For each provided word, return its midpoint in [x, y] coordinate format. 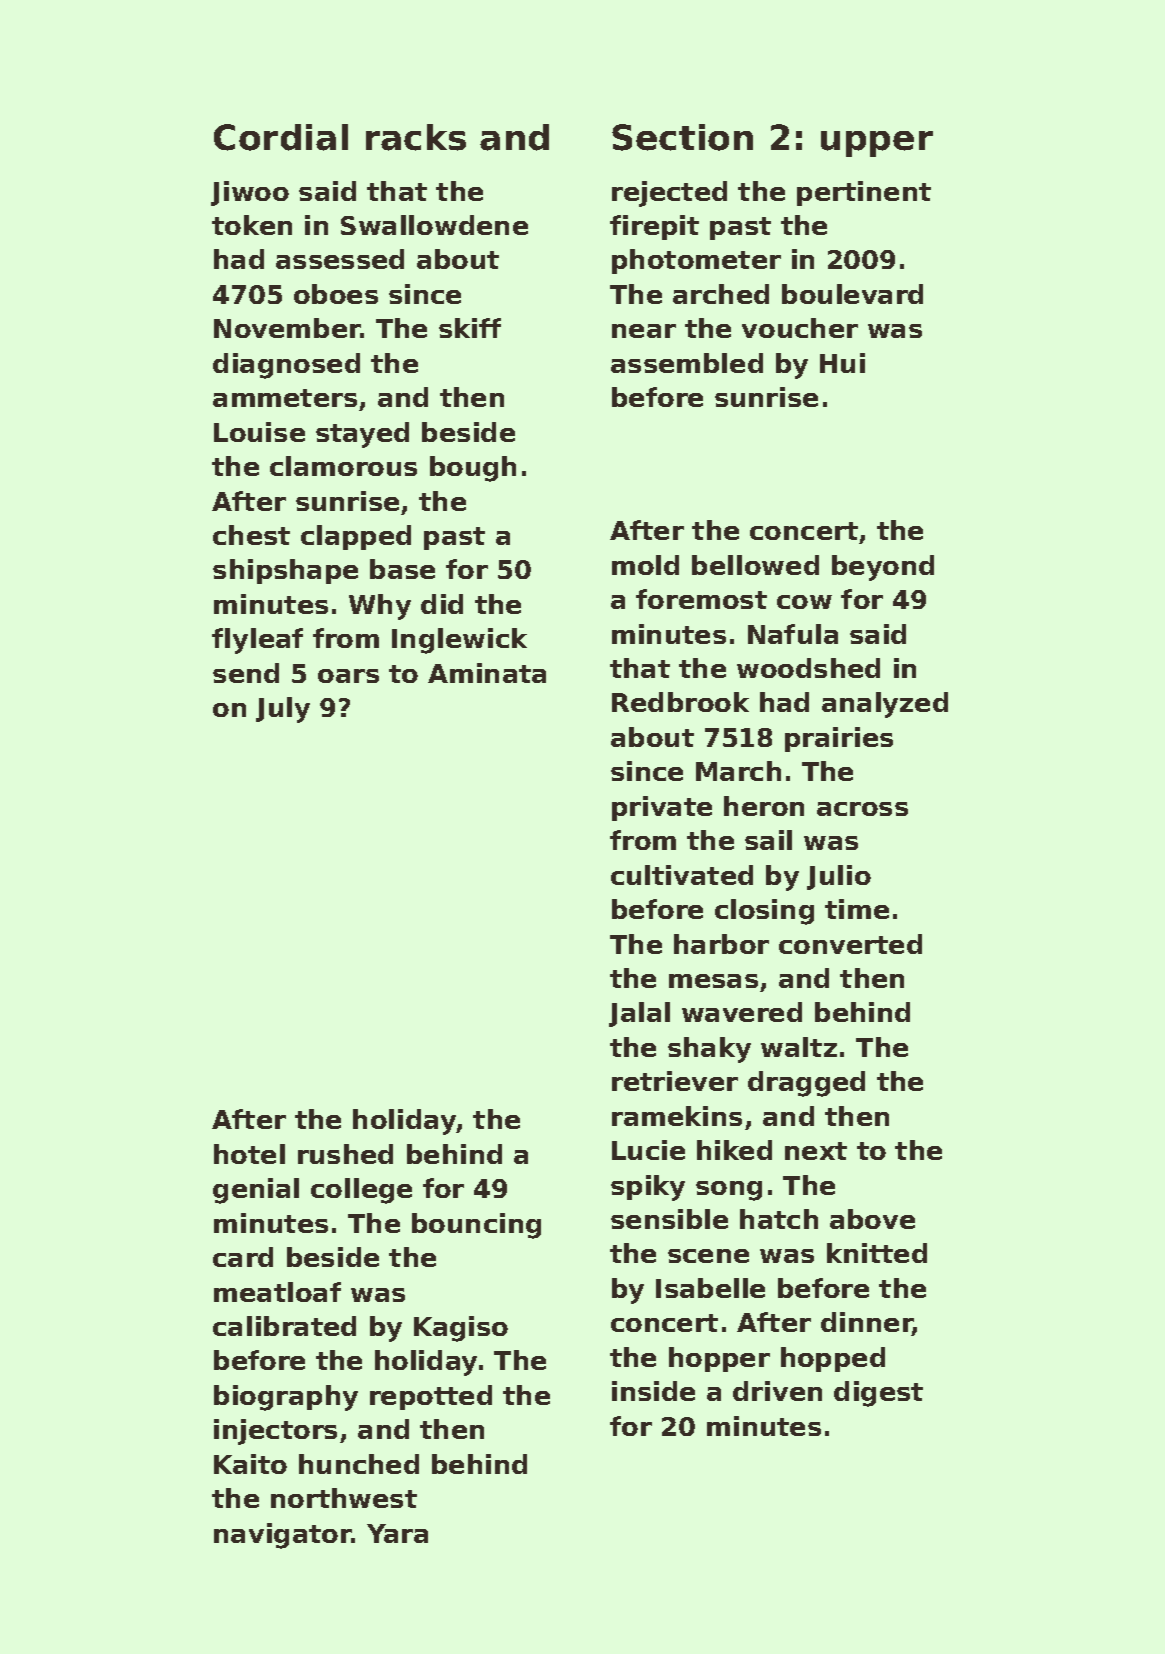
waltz [799, 1047]
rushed [345, 1154]
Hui [842, 363]
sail [768, 840]
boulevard [852, 294]
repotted [431, 1397]
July [283, 710]
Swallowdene [434, 225]
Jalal [639, 1014]
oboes [336, 294]
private [662, 808]
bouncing [476, 1226]
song [729, 1191]
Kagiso [461, 1329]
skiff [470, 328]
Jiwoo [250, 193]
